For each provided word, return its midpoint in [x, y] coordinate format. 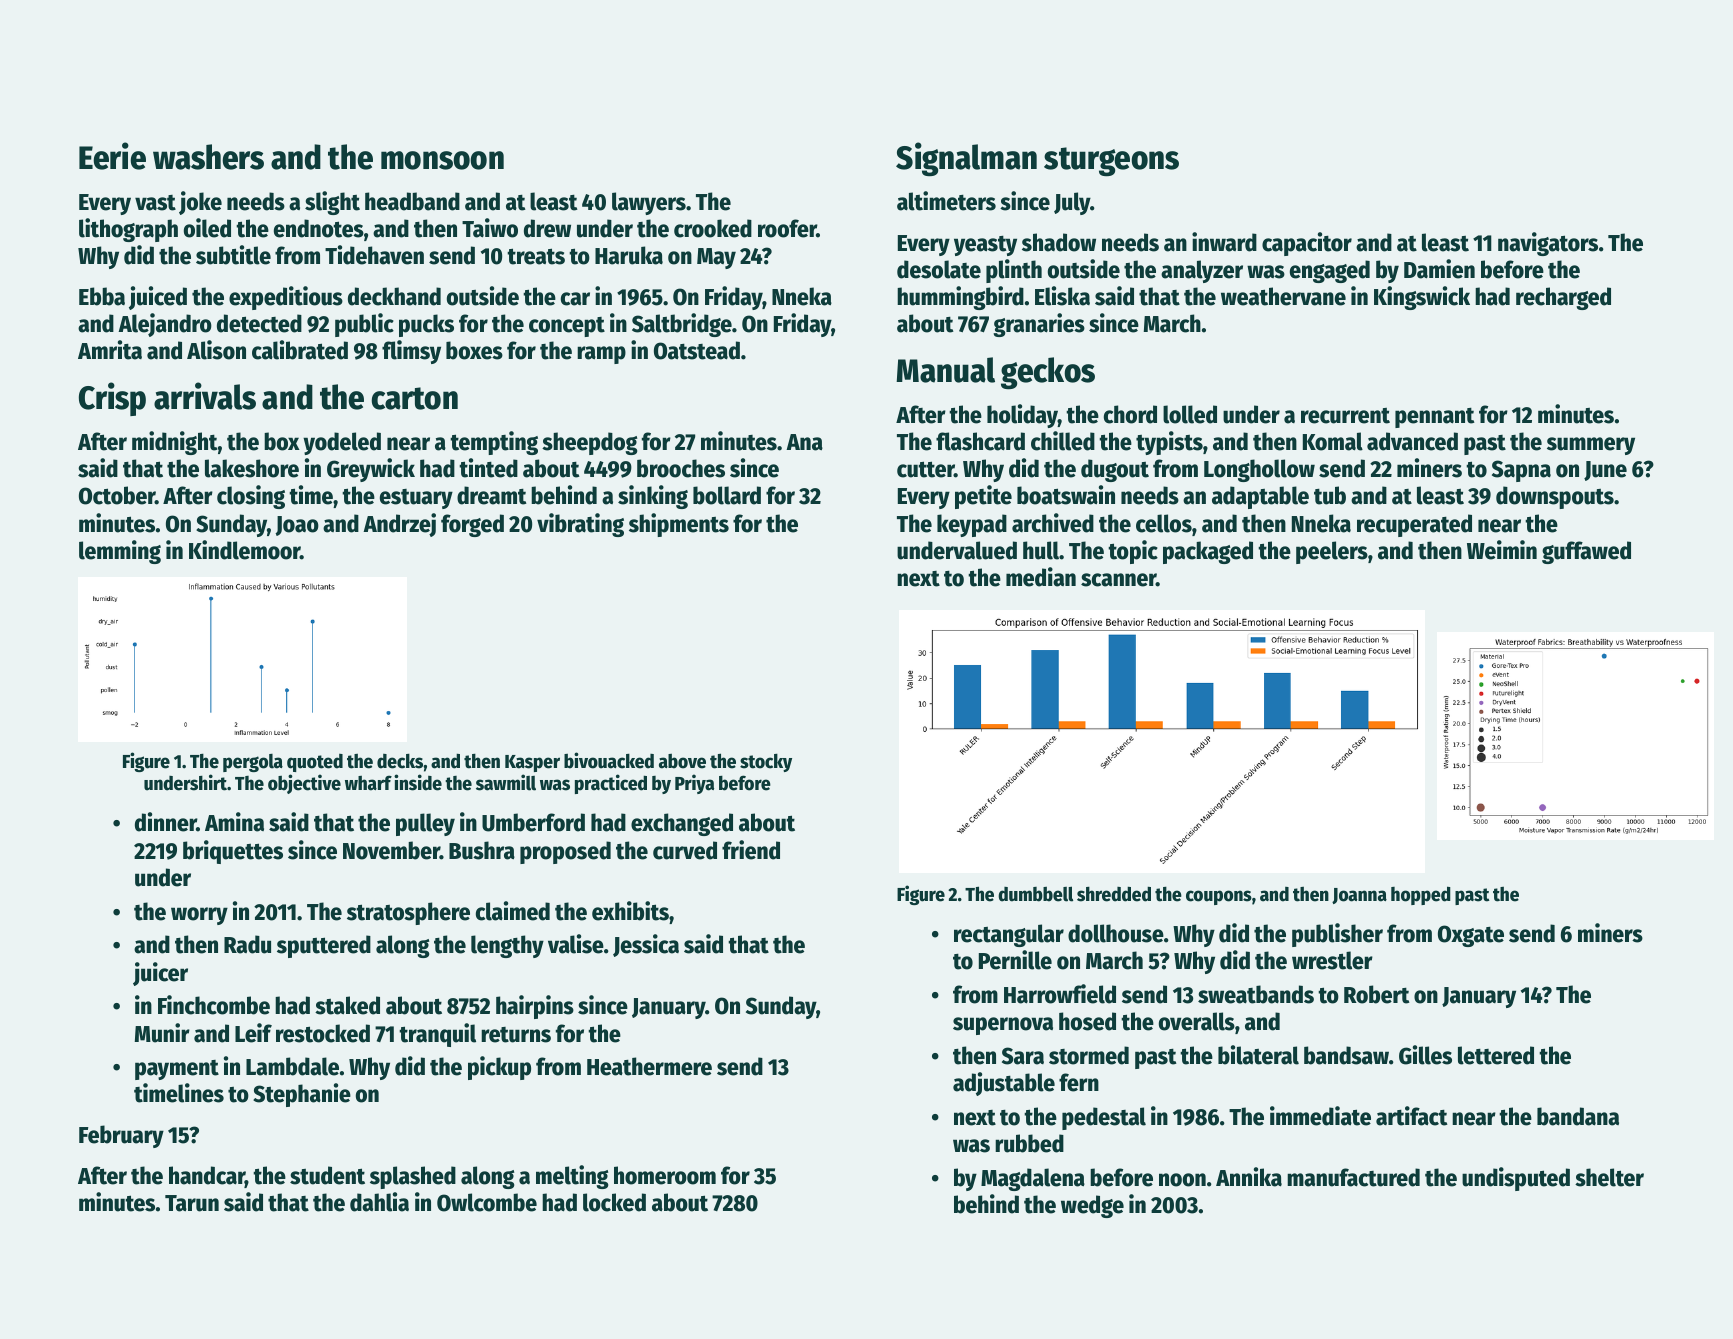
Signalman [966, 159]
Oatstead [697, 350]
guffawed [1586, 552]
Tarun [192, 1203]
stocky [766, 763]
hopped [1421, 895]
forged [472, 525]
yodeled [342, 443]
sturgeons [1111, 161]
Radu [247, 944]
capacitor [1307, 244]
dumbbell [1035, 894]
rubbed [1029, 1143]
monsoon [442, 160]
